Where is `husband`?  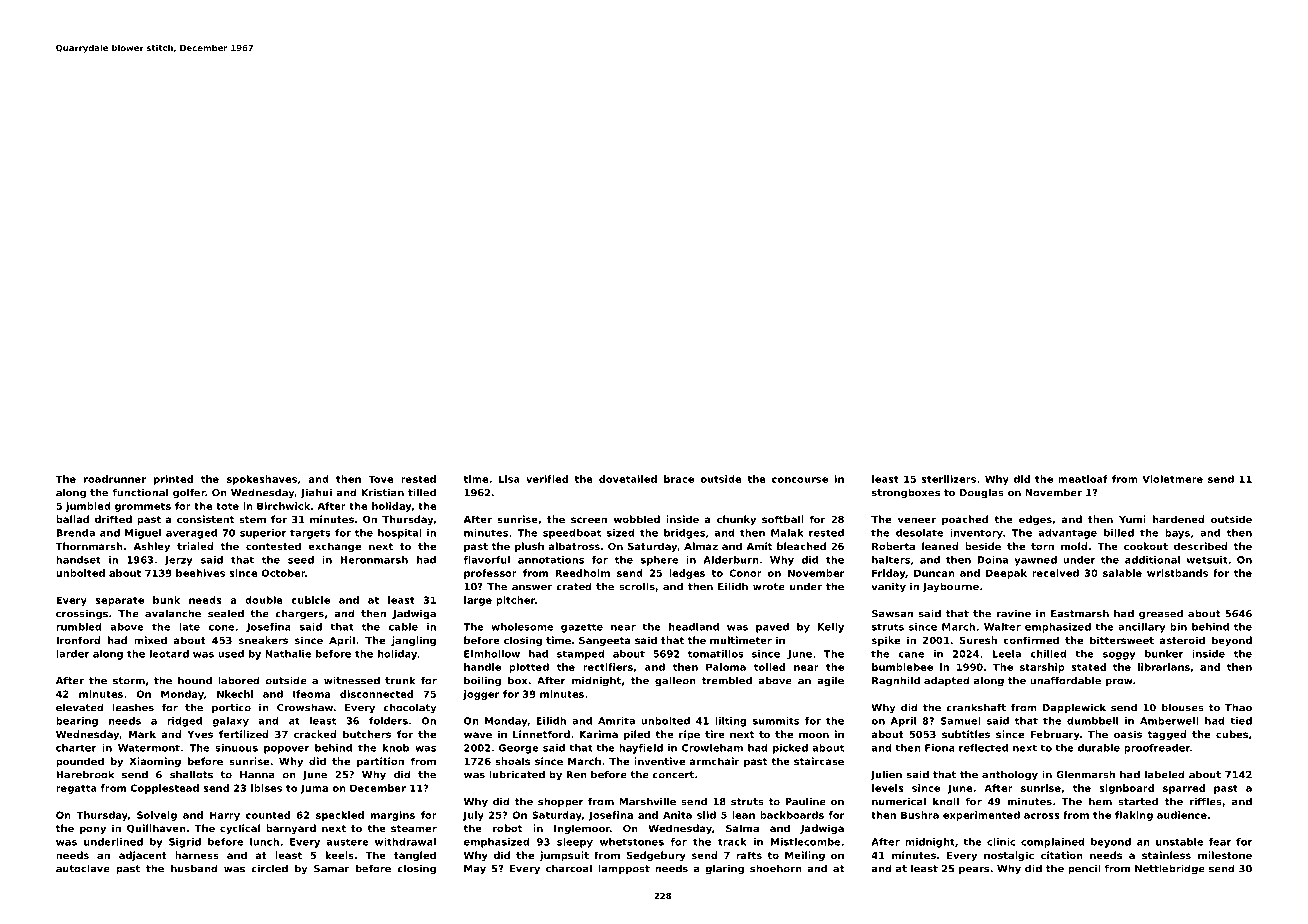
husband is located at coordinates (194, 868).
